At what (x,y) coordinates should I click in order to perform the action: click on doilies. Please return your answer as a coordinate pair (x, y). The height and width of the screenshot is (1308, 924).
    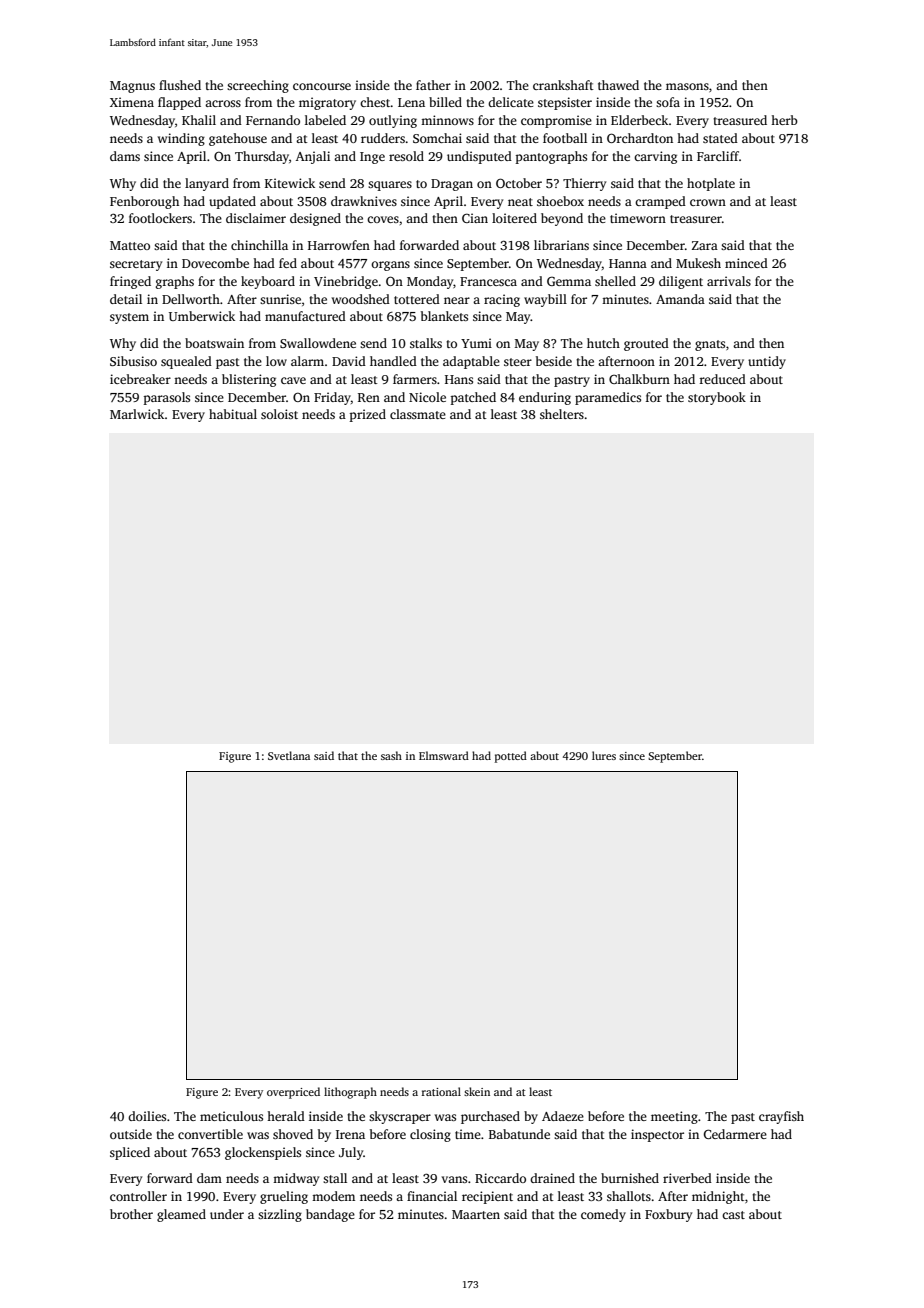
    Looking at the image, I should click on (147, 1116).
